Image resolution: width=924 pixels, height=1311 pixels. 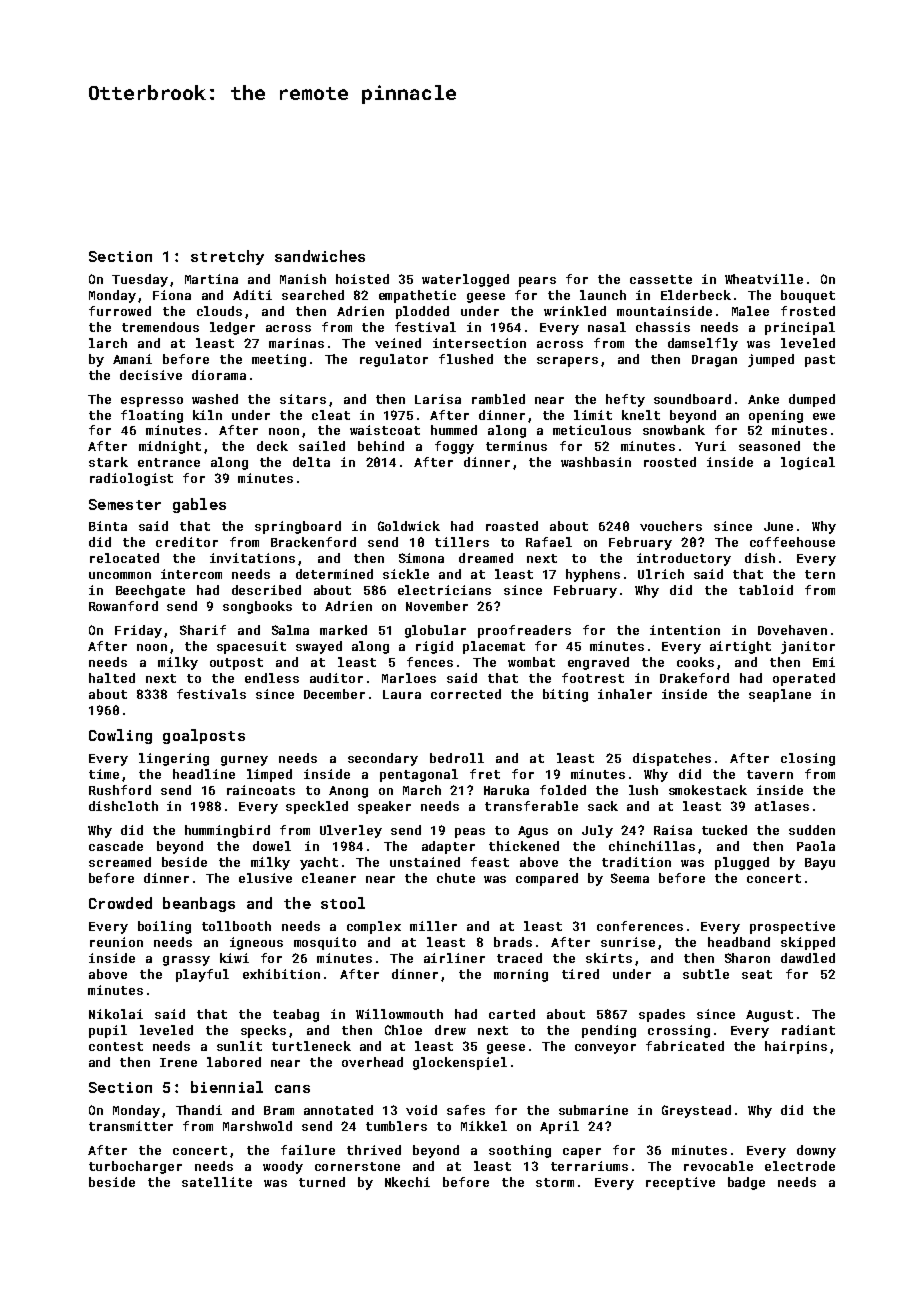 What do you see at coordinates (454, 447) in the screenshot?
I see `foggy` at bounding box center [454, 447].
